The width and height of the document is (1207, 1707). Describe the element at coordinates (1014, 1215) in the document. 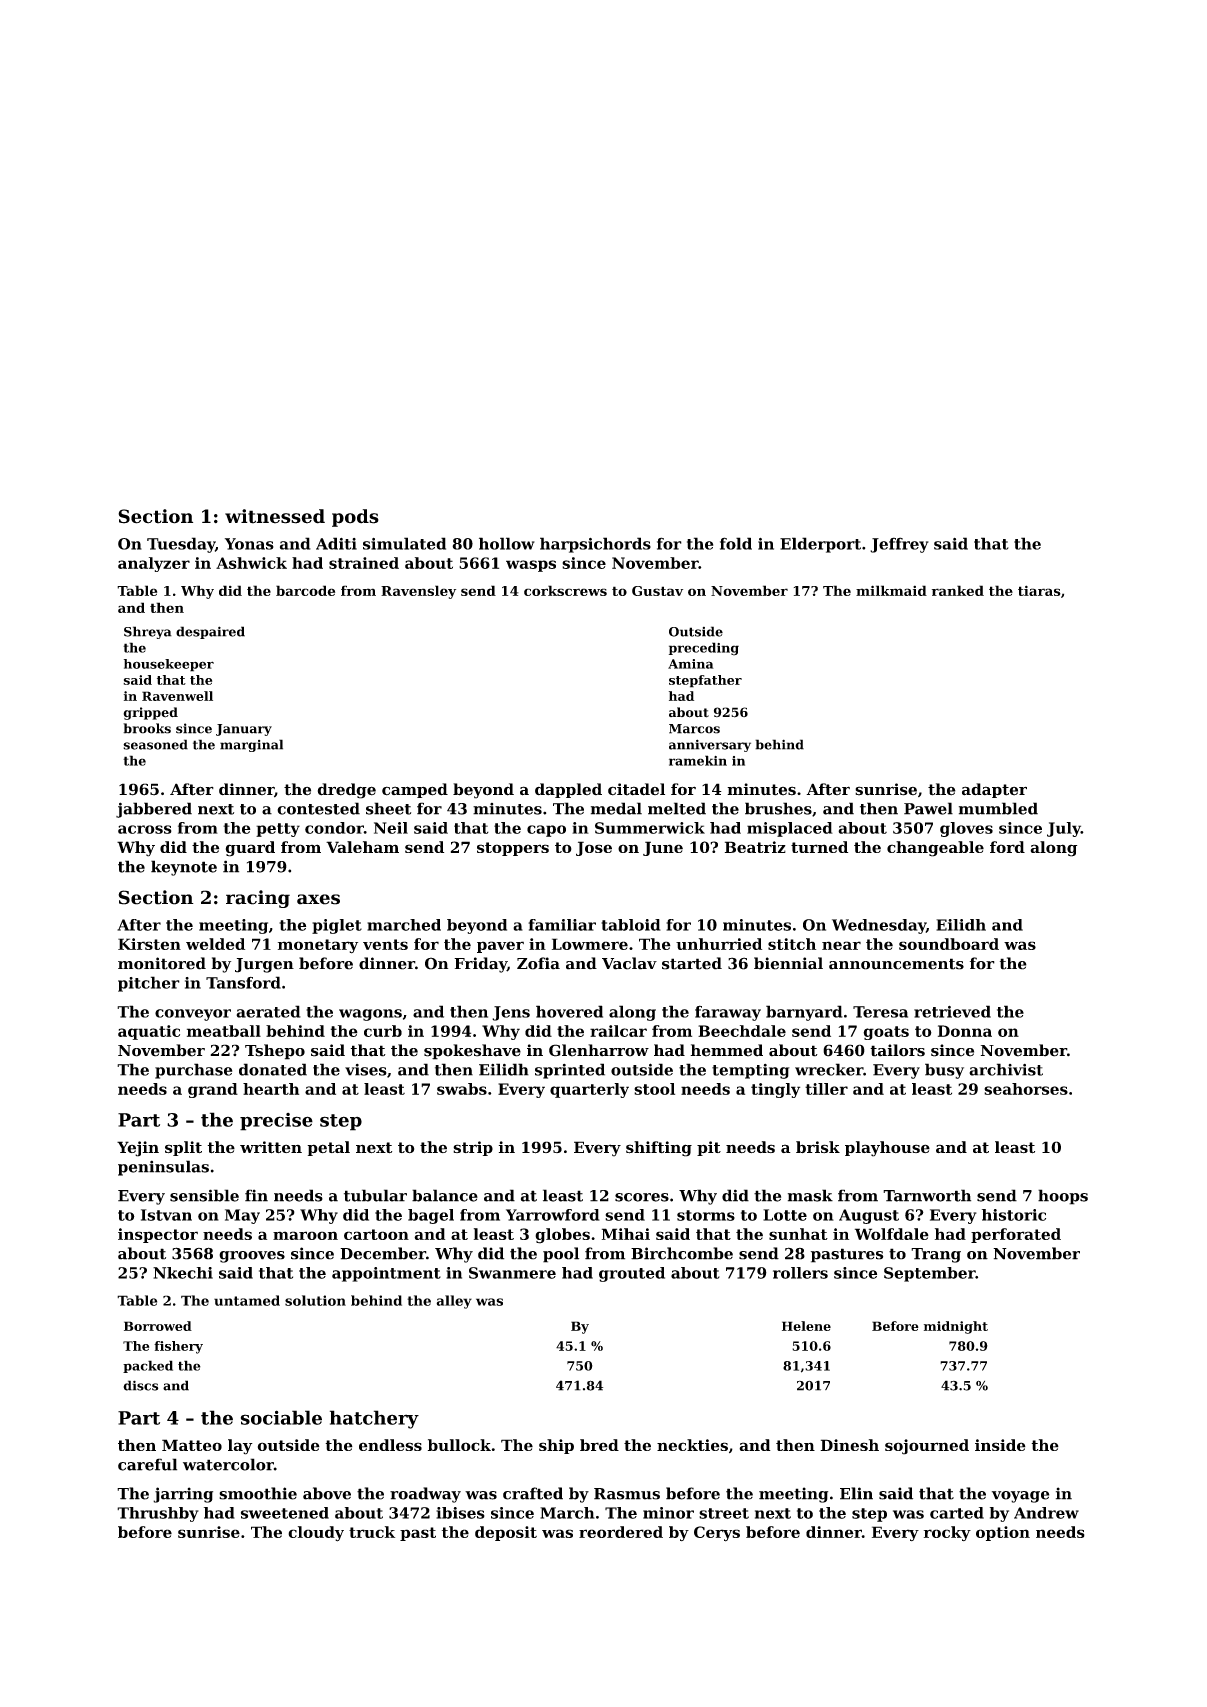

I see `historic` at that location.
